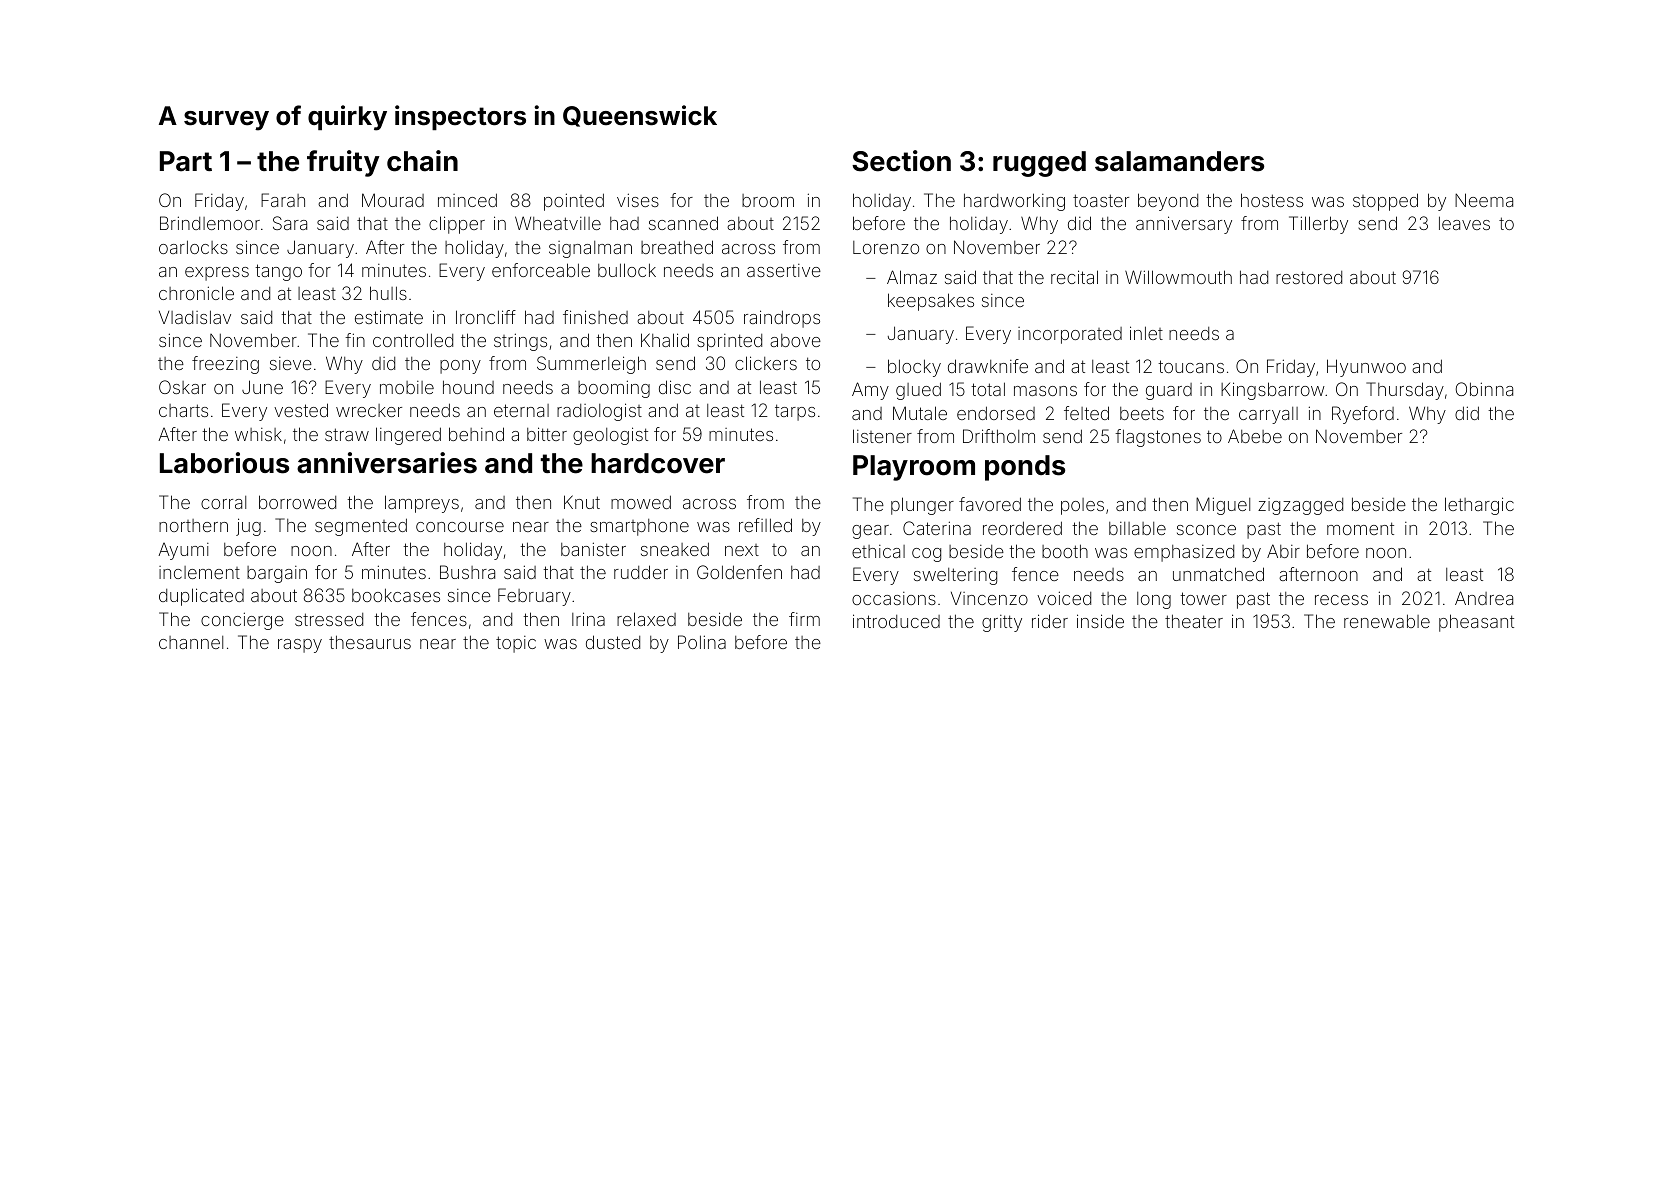 The image size is (1673, 1183). Describe the element at coordinates (1476, 623) in the page. I see `pheasant` at that location.
